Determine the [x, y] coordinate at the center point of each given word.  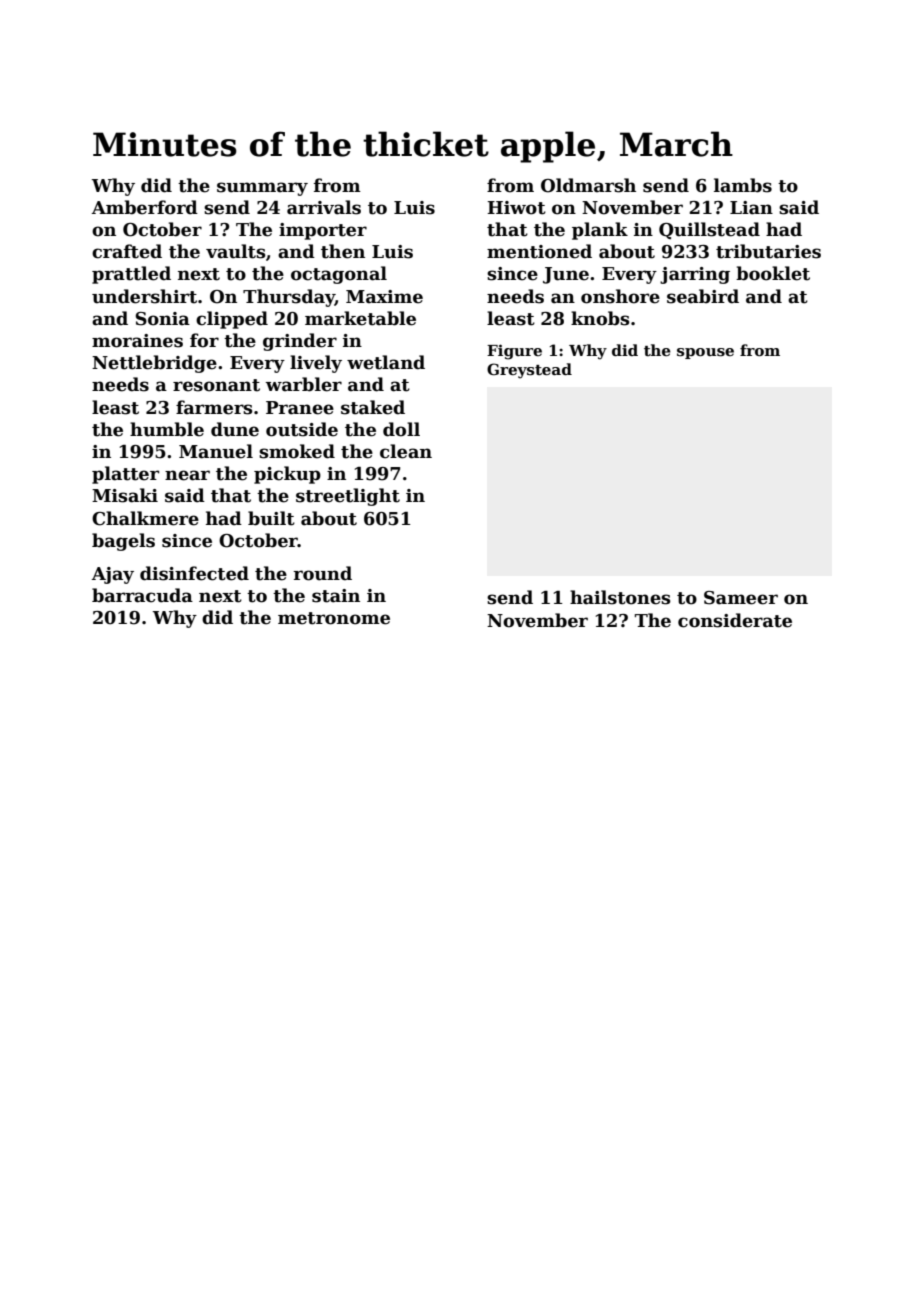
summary [262, 189]
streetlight [348, 497]
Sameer [741, 598]
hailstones [620, 597]
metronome [334, 618]
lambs [743, 185]
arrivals [324, 207]
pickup [287, 475]
